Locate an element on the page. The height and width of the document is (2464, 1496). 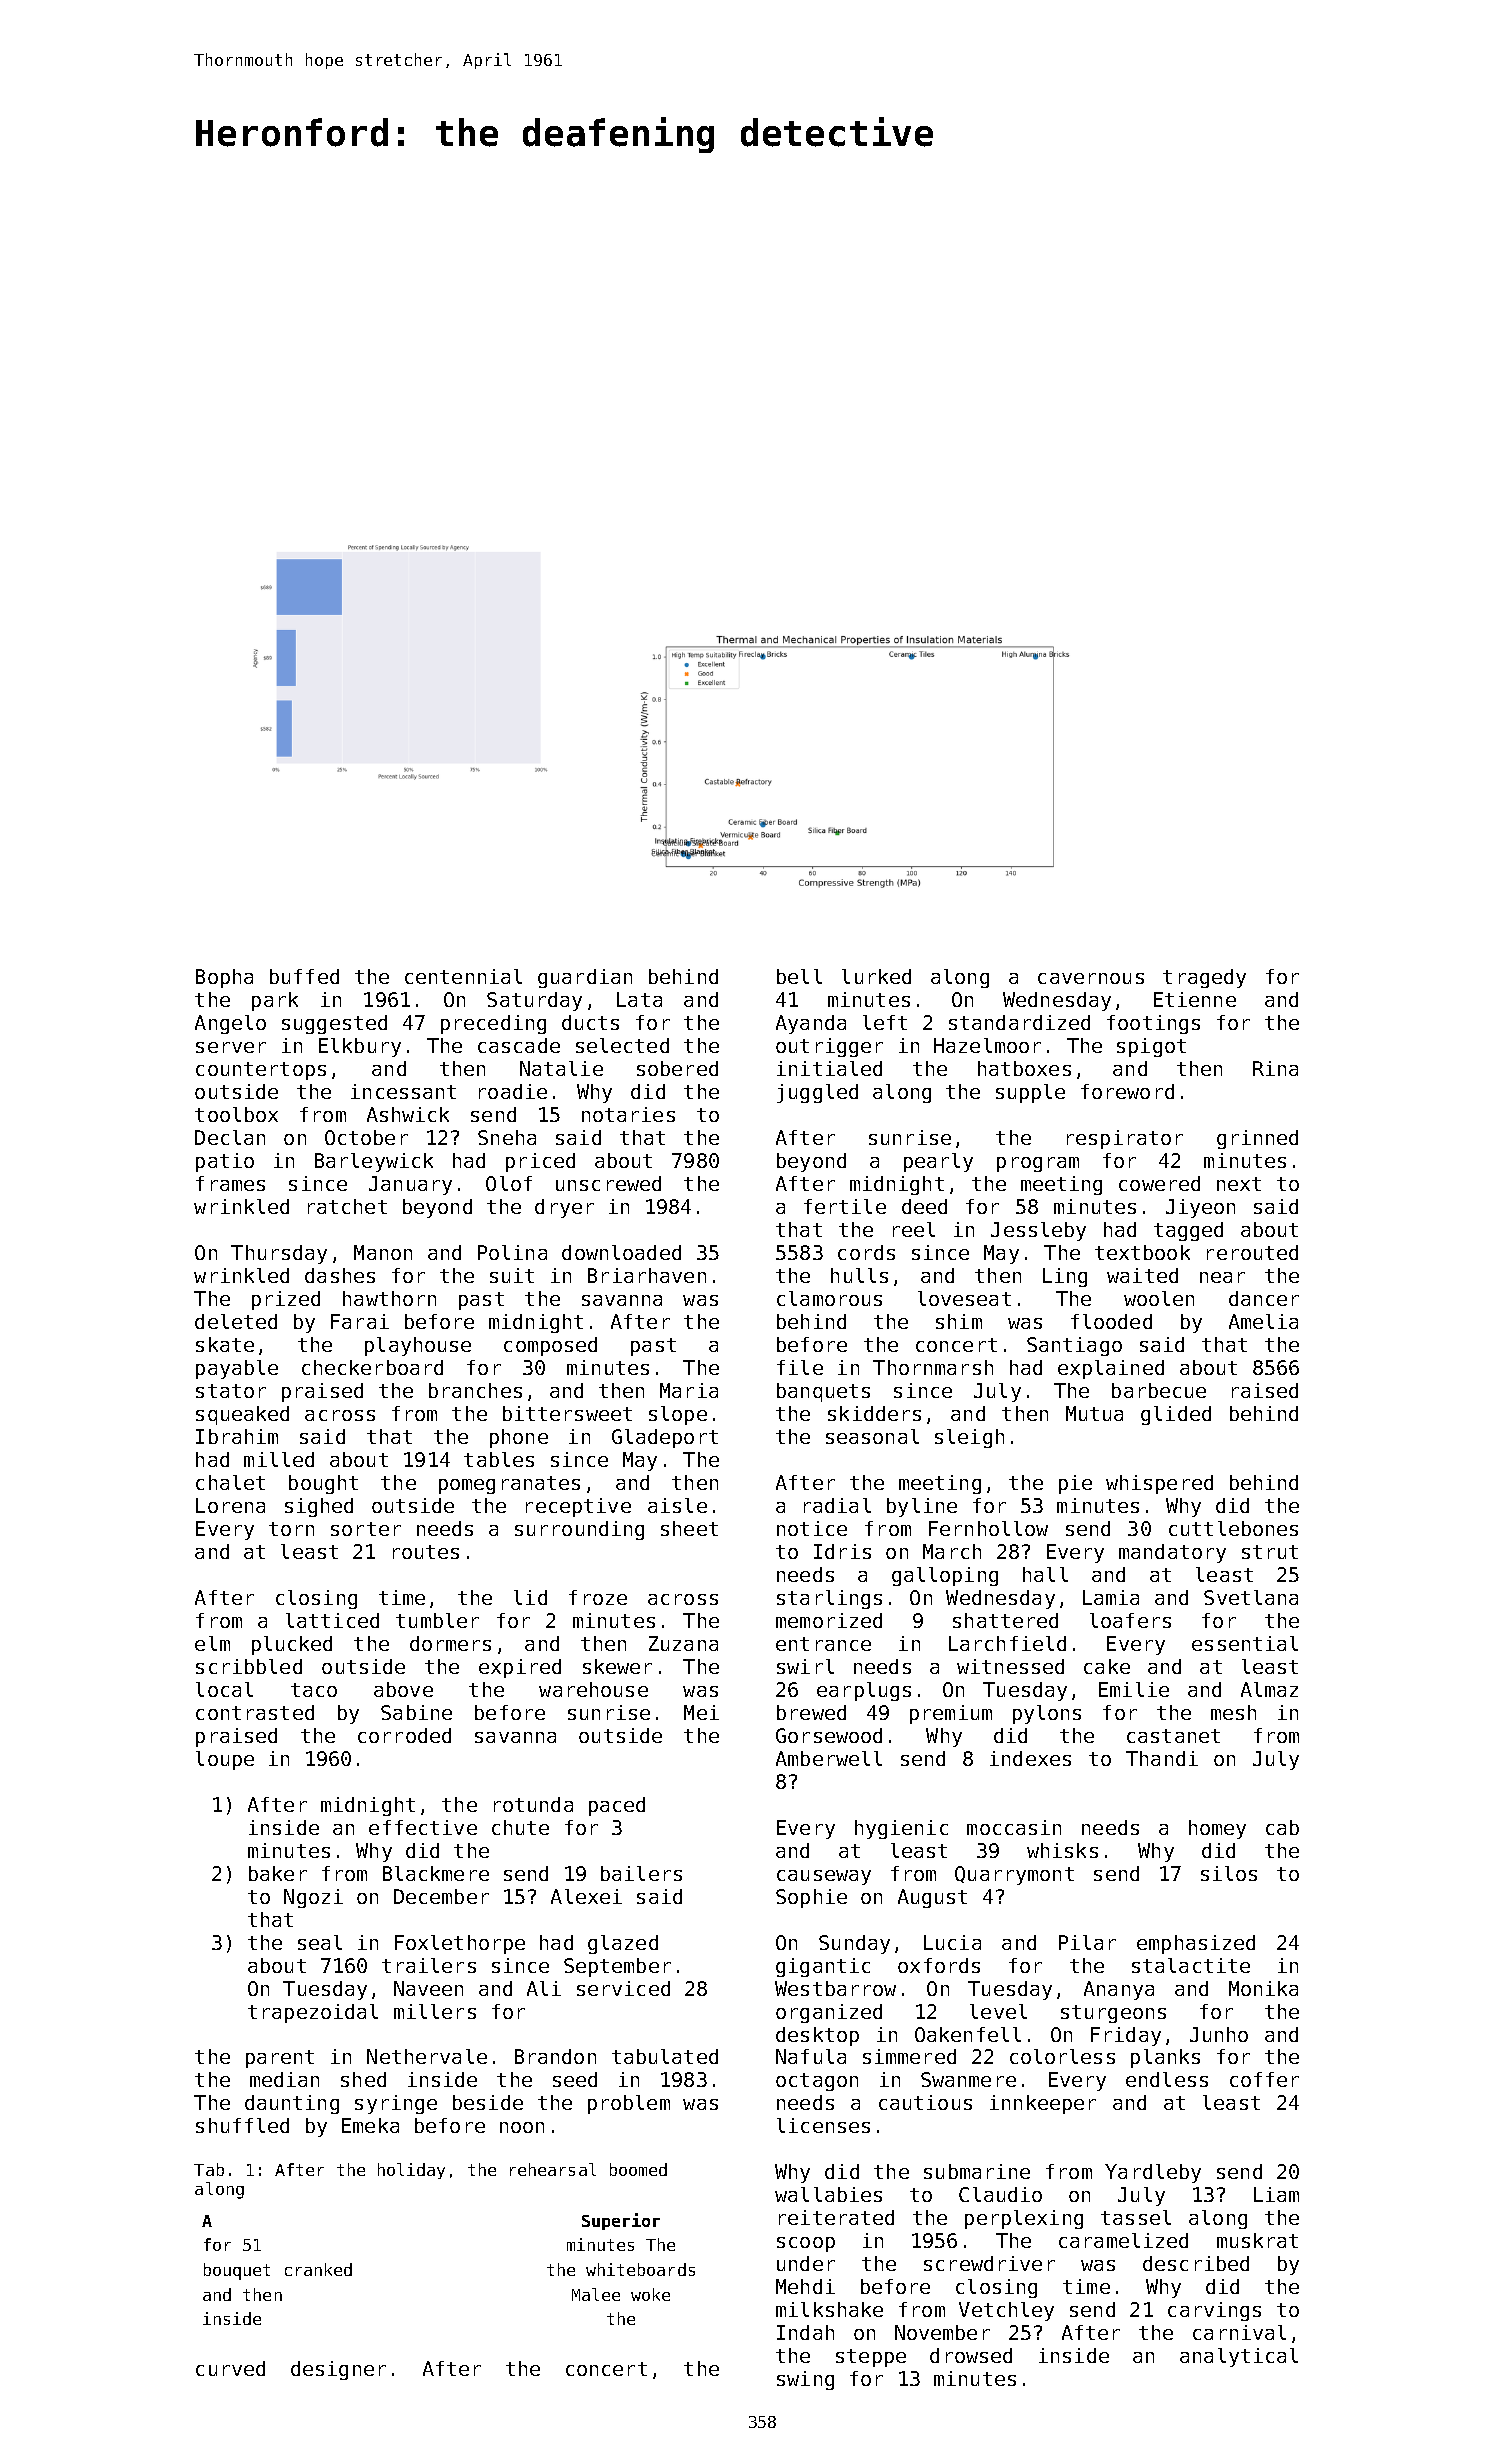
swing is located at coordinates (805, 2380).
